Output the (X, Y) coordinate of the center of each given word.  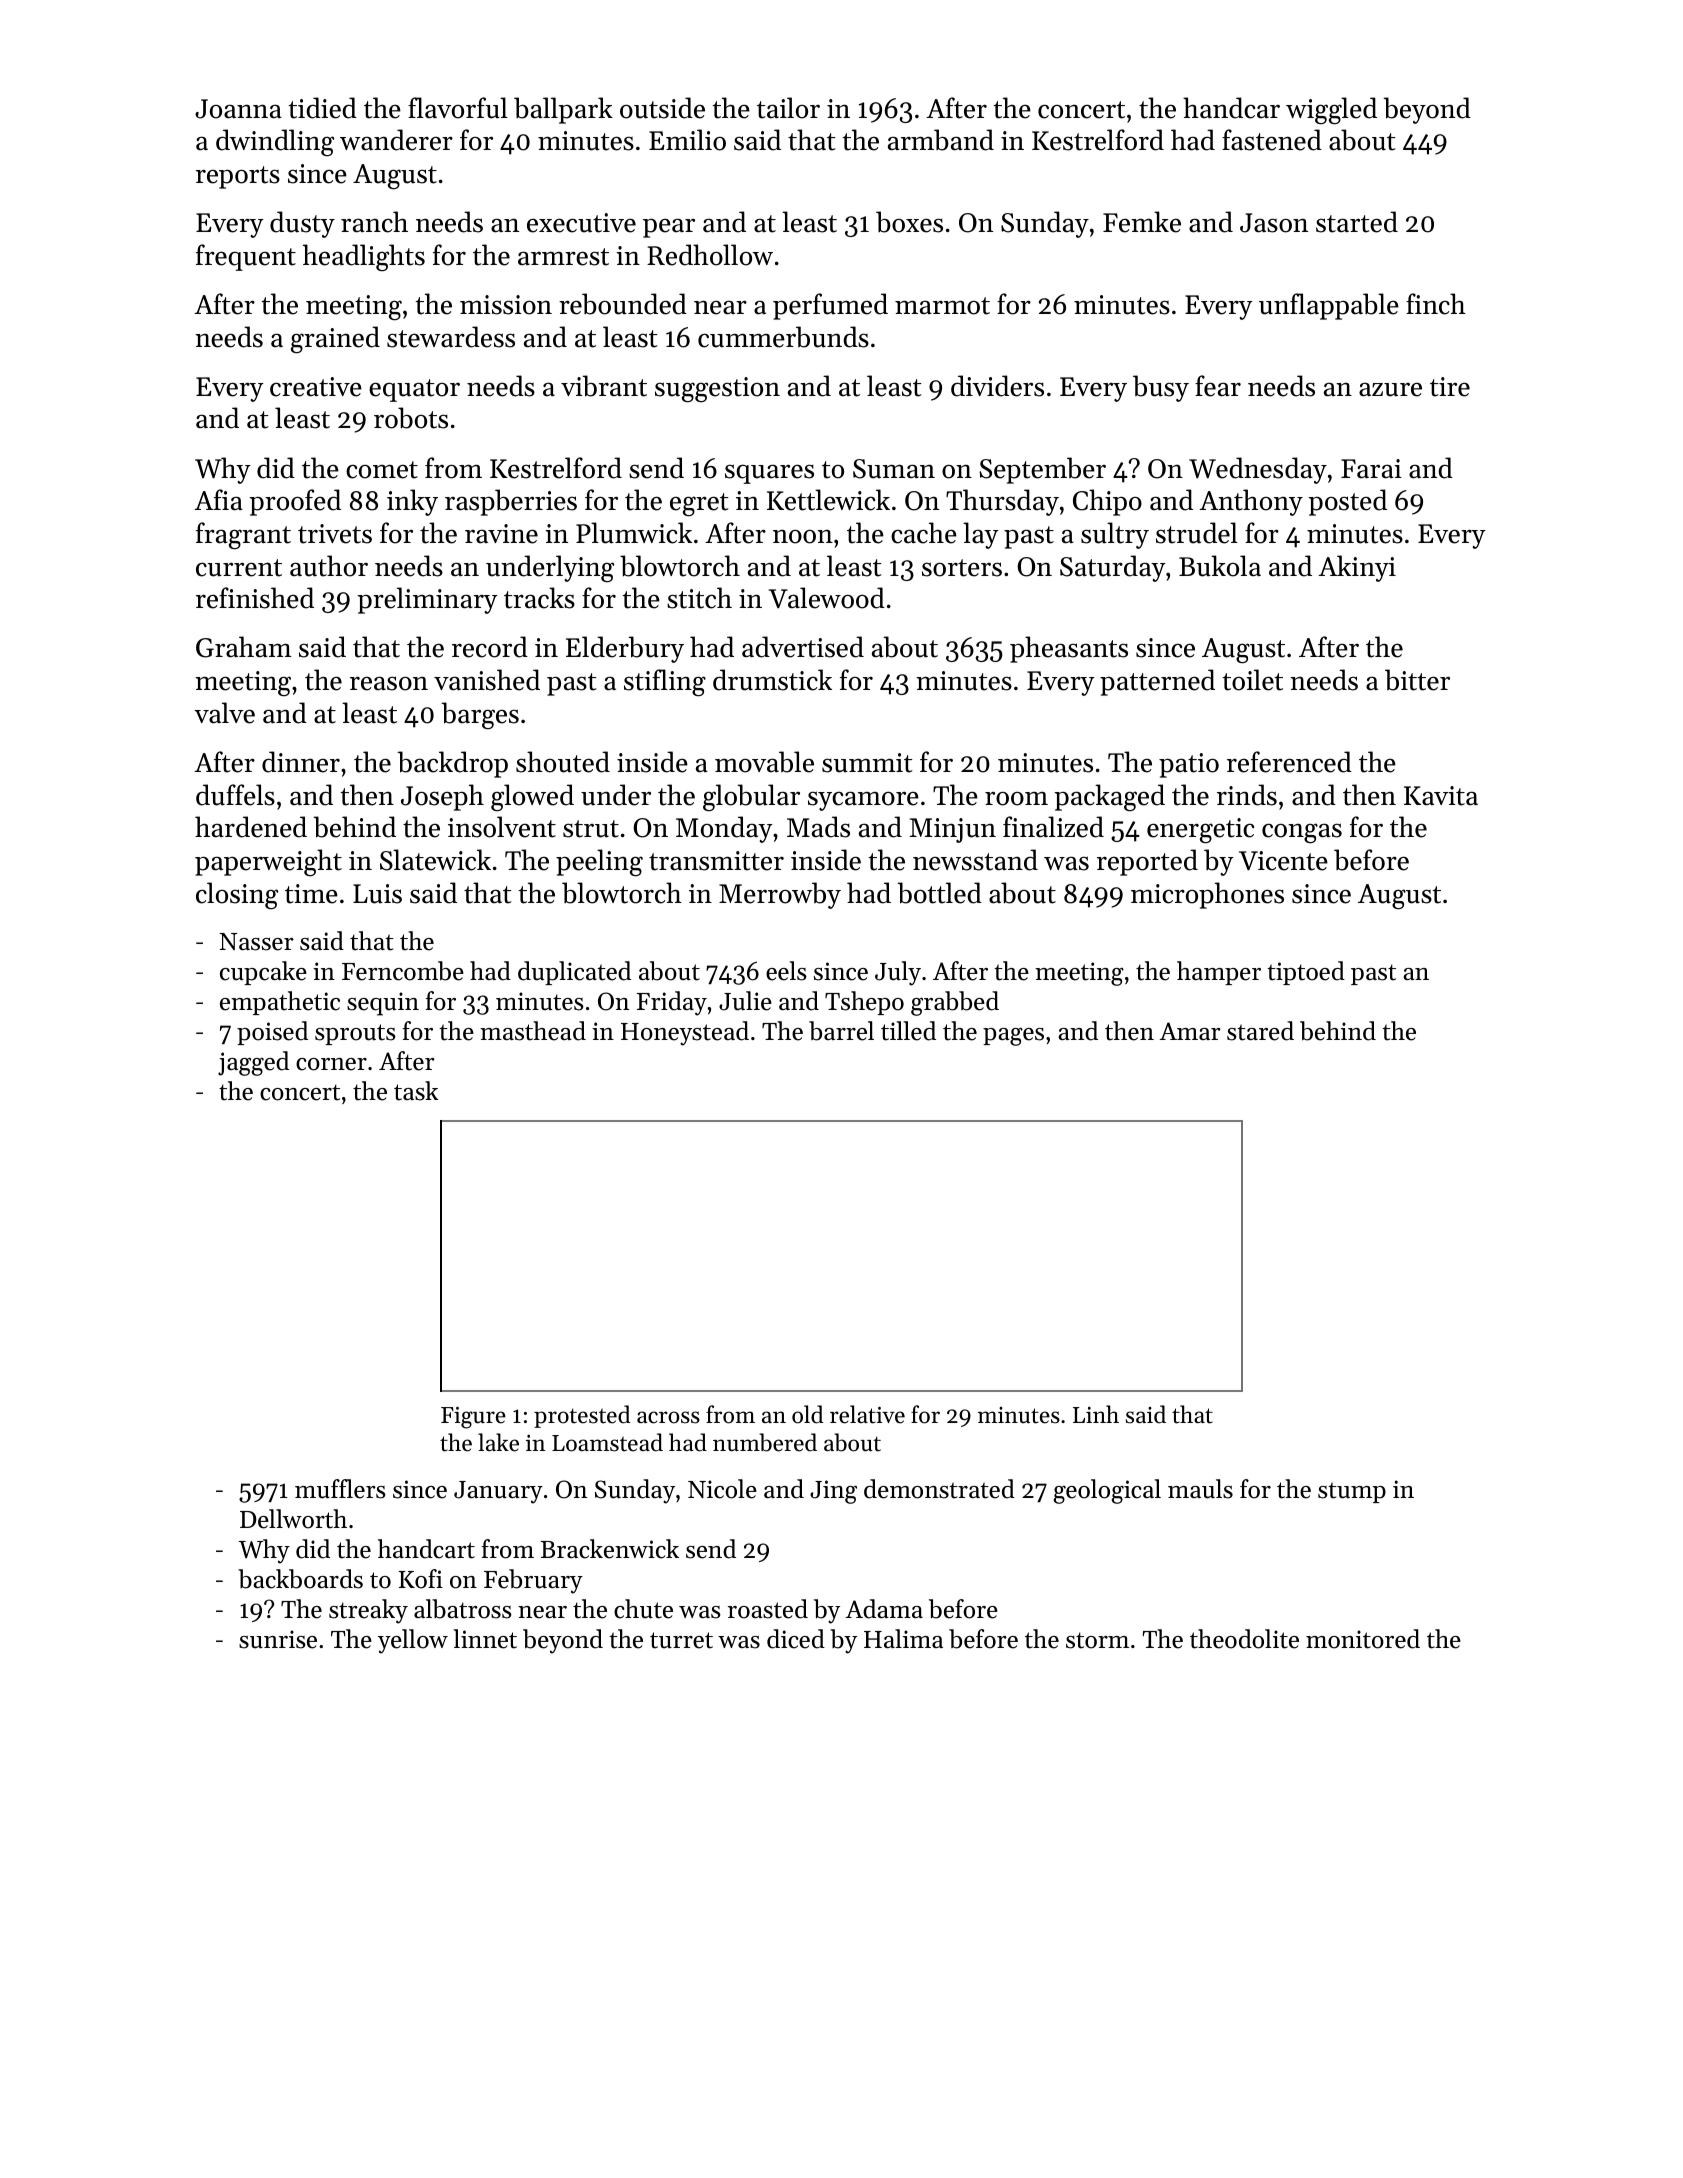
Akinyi (1357, 568)
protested (582, 1416)
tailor (788, 108)
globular (751, 798)
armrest (563, 257)
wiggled (1331, 111)
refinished (255, 598)
